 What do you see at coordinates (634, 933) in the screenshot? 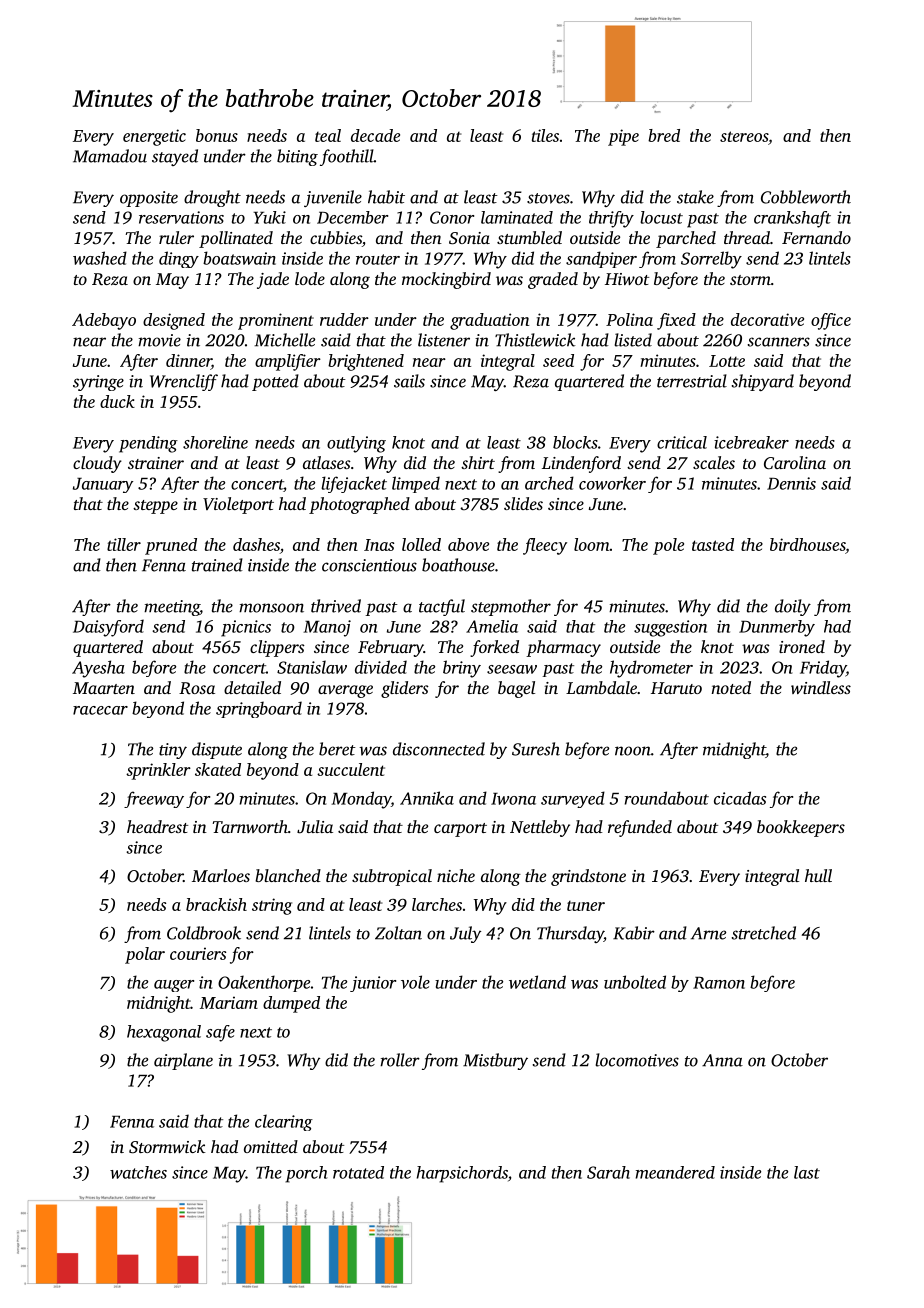
I see `Kabir` at bounding box center [634, 933].
